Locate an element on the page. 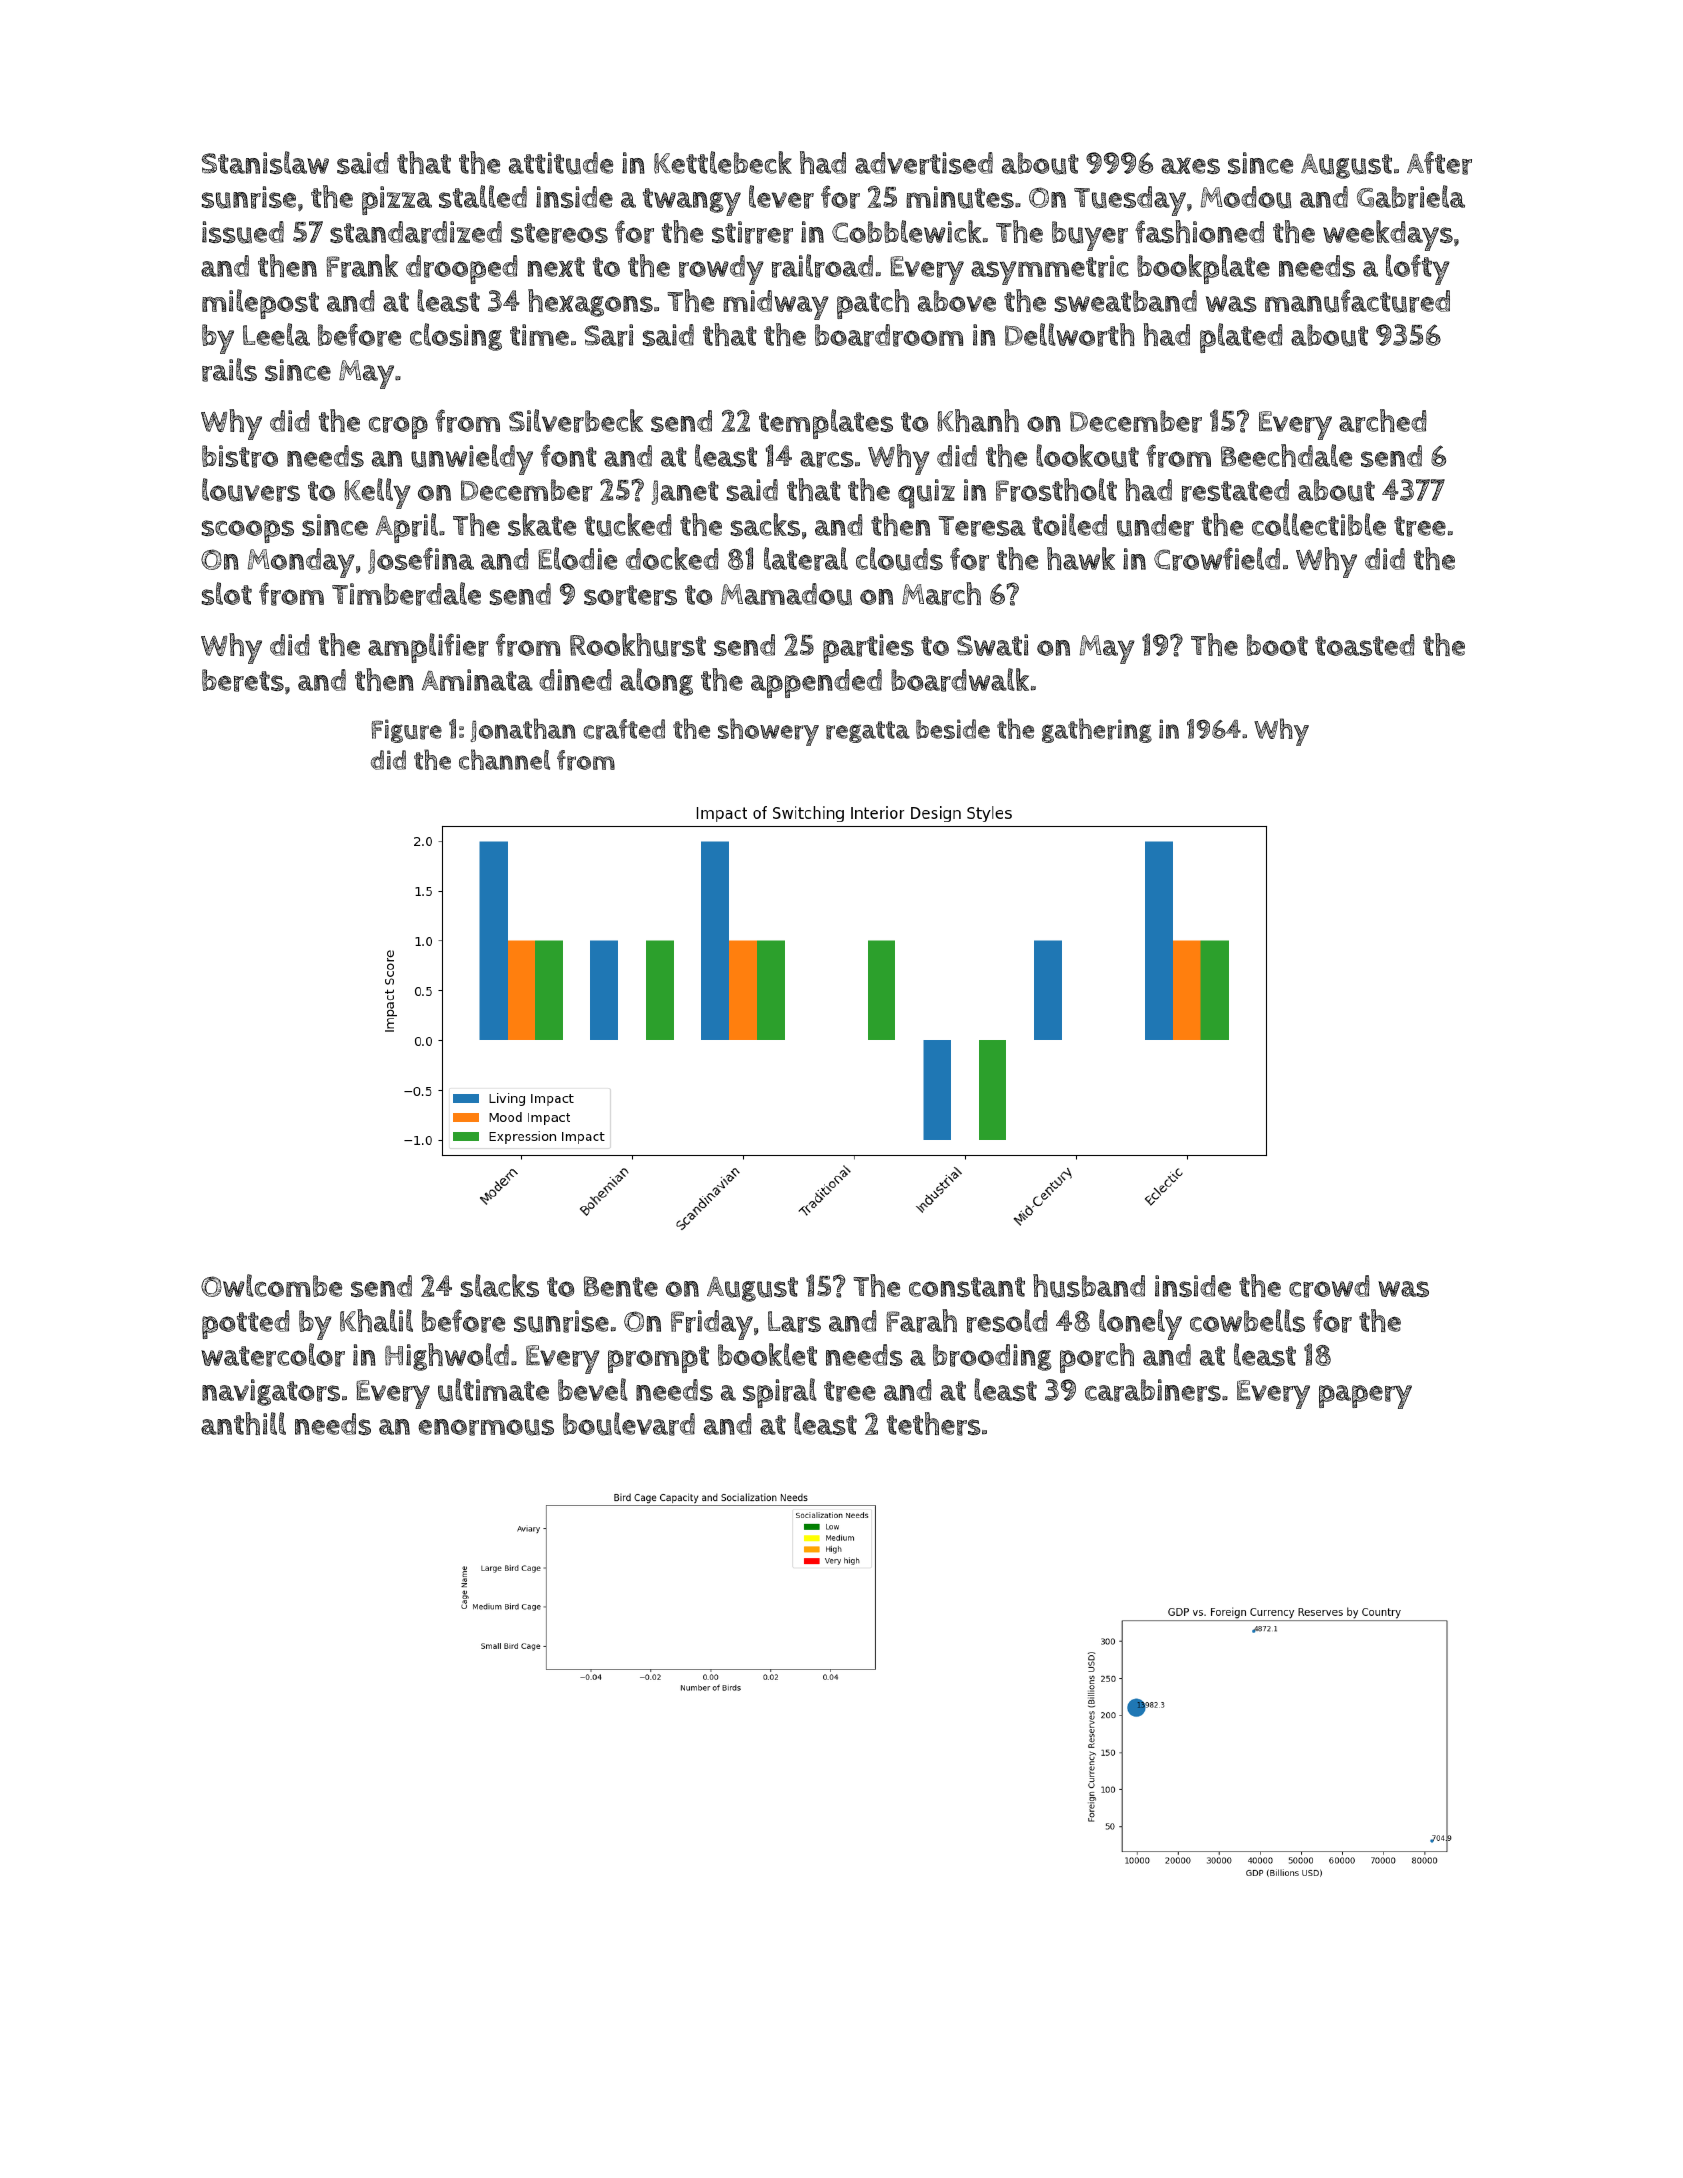 This document has width=1683, height=2178. Figure is located at coordinates (407, 731).
